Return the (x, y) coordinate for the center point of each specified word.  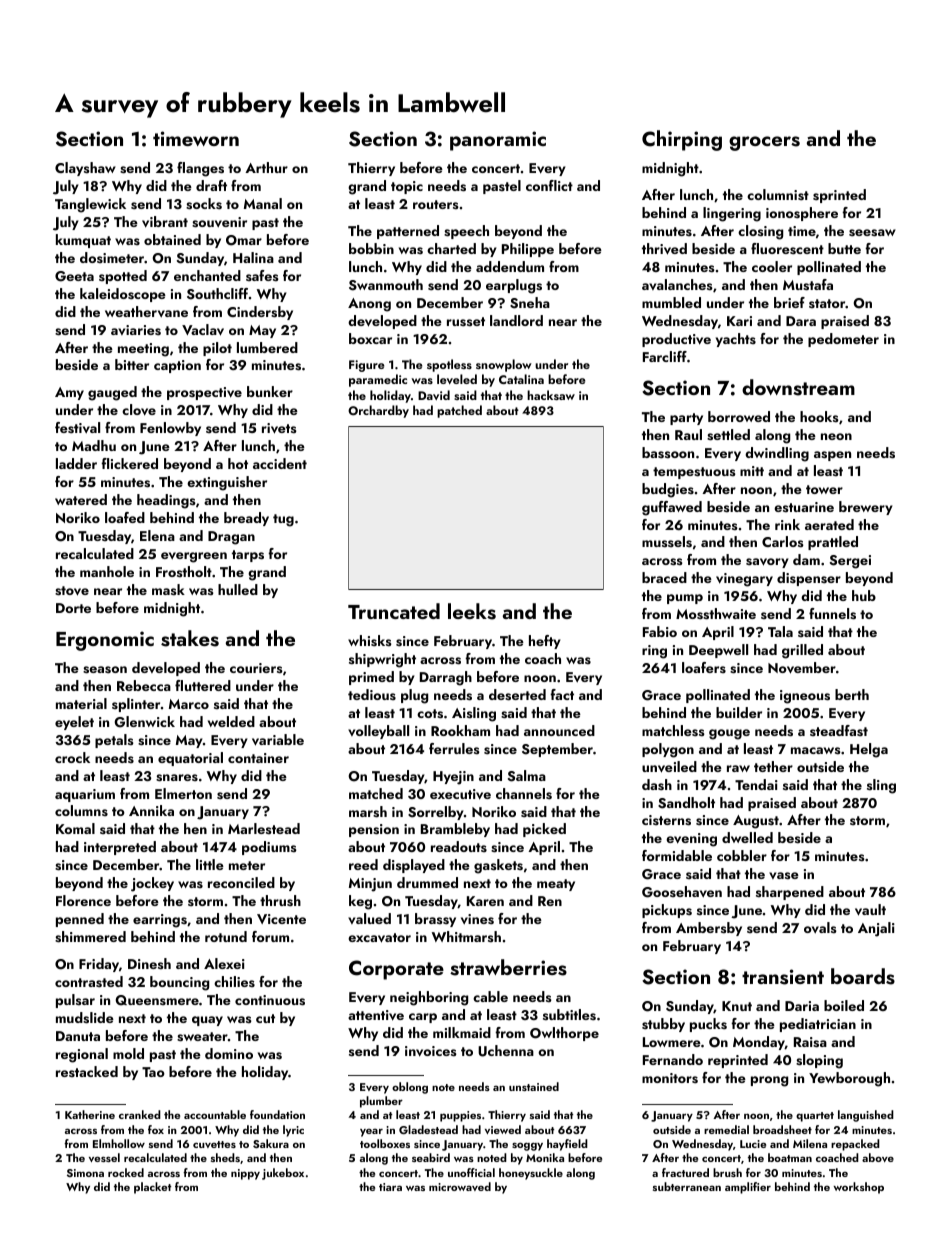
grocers (764, 143)
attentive (376, 1015)
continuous (270, 1000)
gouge (729, 734)
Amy (69, 393)
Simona (85, 1173)
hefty (545, 642)
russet (466, 322)
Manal (263, 203)
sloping (819, 1061)
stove (72, 591)
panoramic (498, 141)
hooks (819, 416)
